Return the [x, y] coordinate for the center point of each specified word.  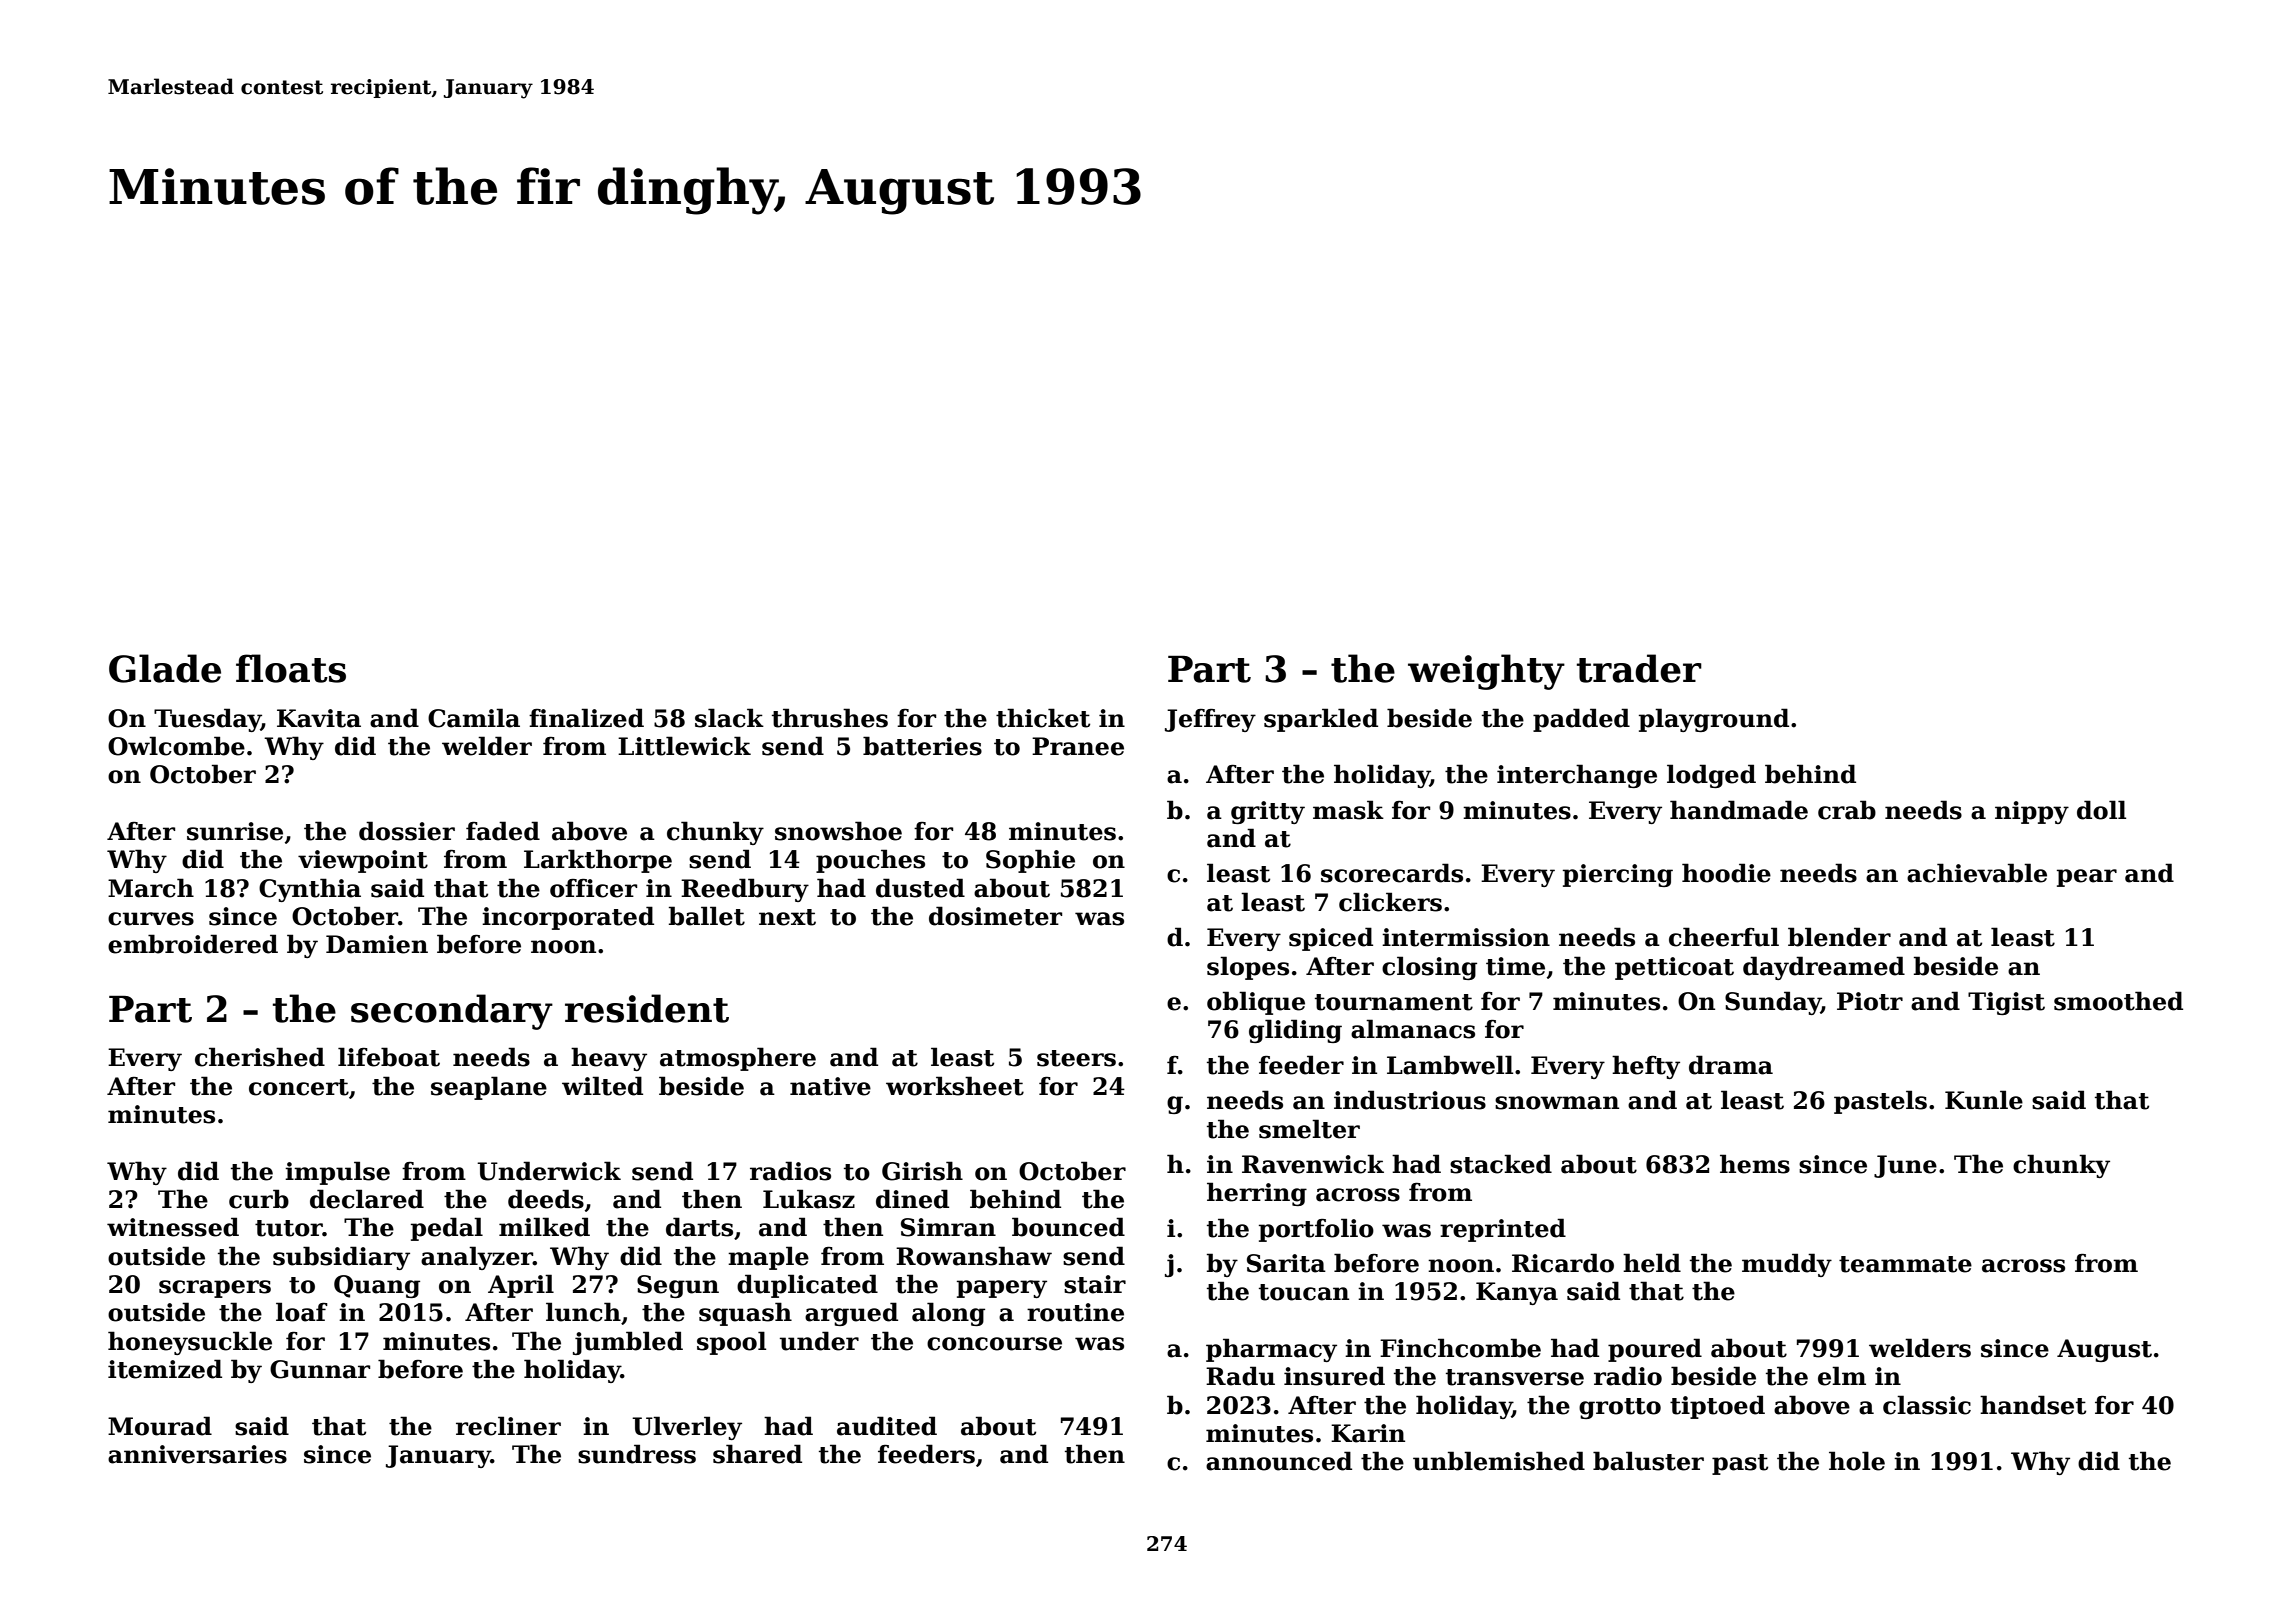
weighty [1486, 672]
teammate [1905, 1264]
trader [1639, 668]
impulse [337, 1173]
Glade [165, 668]
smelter [1309, 1129]
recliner [508, 1426]
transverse [1515, 1377]
